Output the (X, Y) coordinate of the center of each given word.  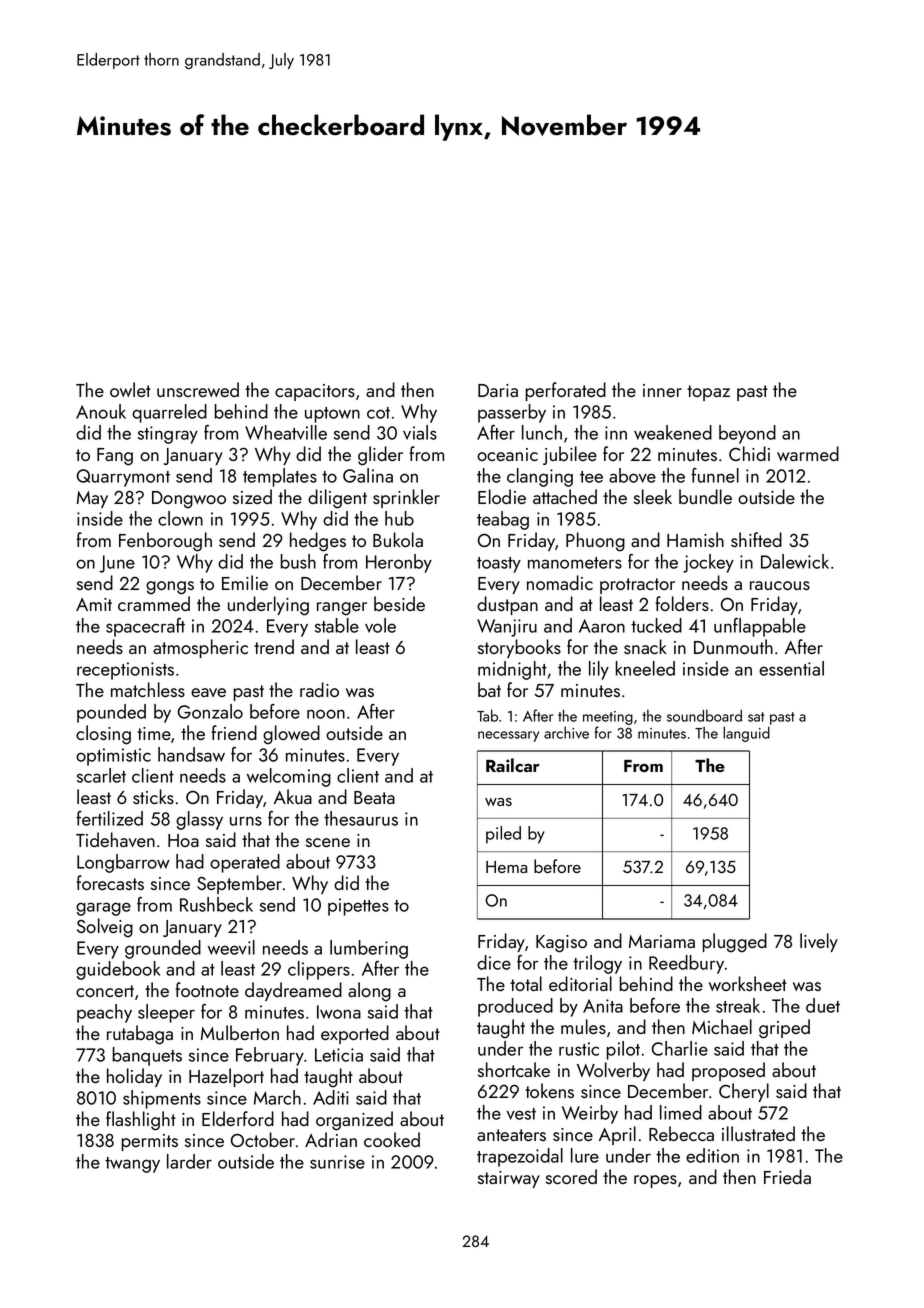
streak (738, 1005)
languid (746, 734)
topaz (708, 393)
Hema (506, 867)
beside (399, 603)
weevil (231, 947)
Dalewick (795, 561)
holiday (134, 1077)
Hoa (183, 840)
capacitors (315, 392)
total (526, 983)
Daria (498, 390)
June (117, 564)
